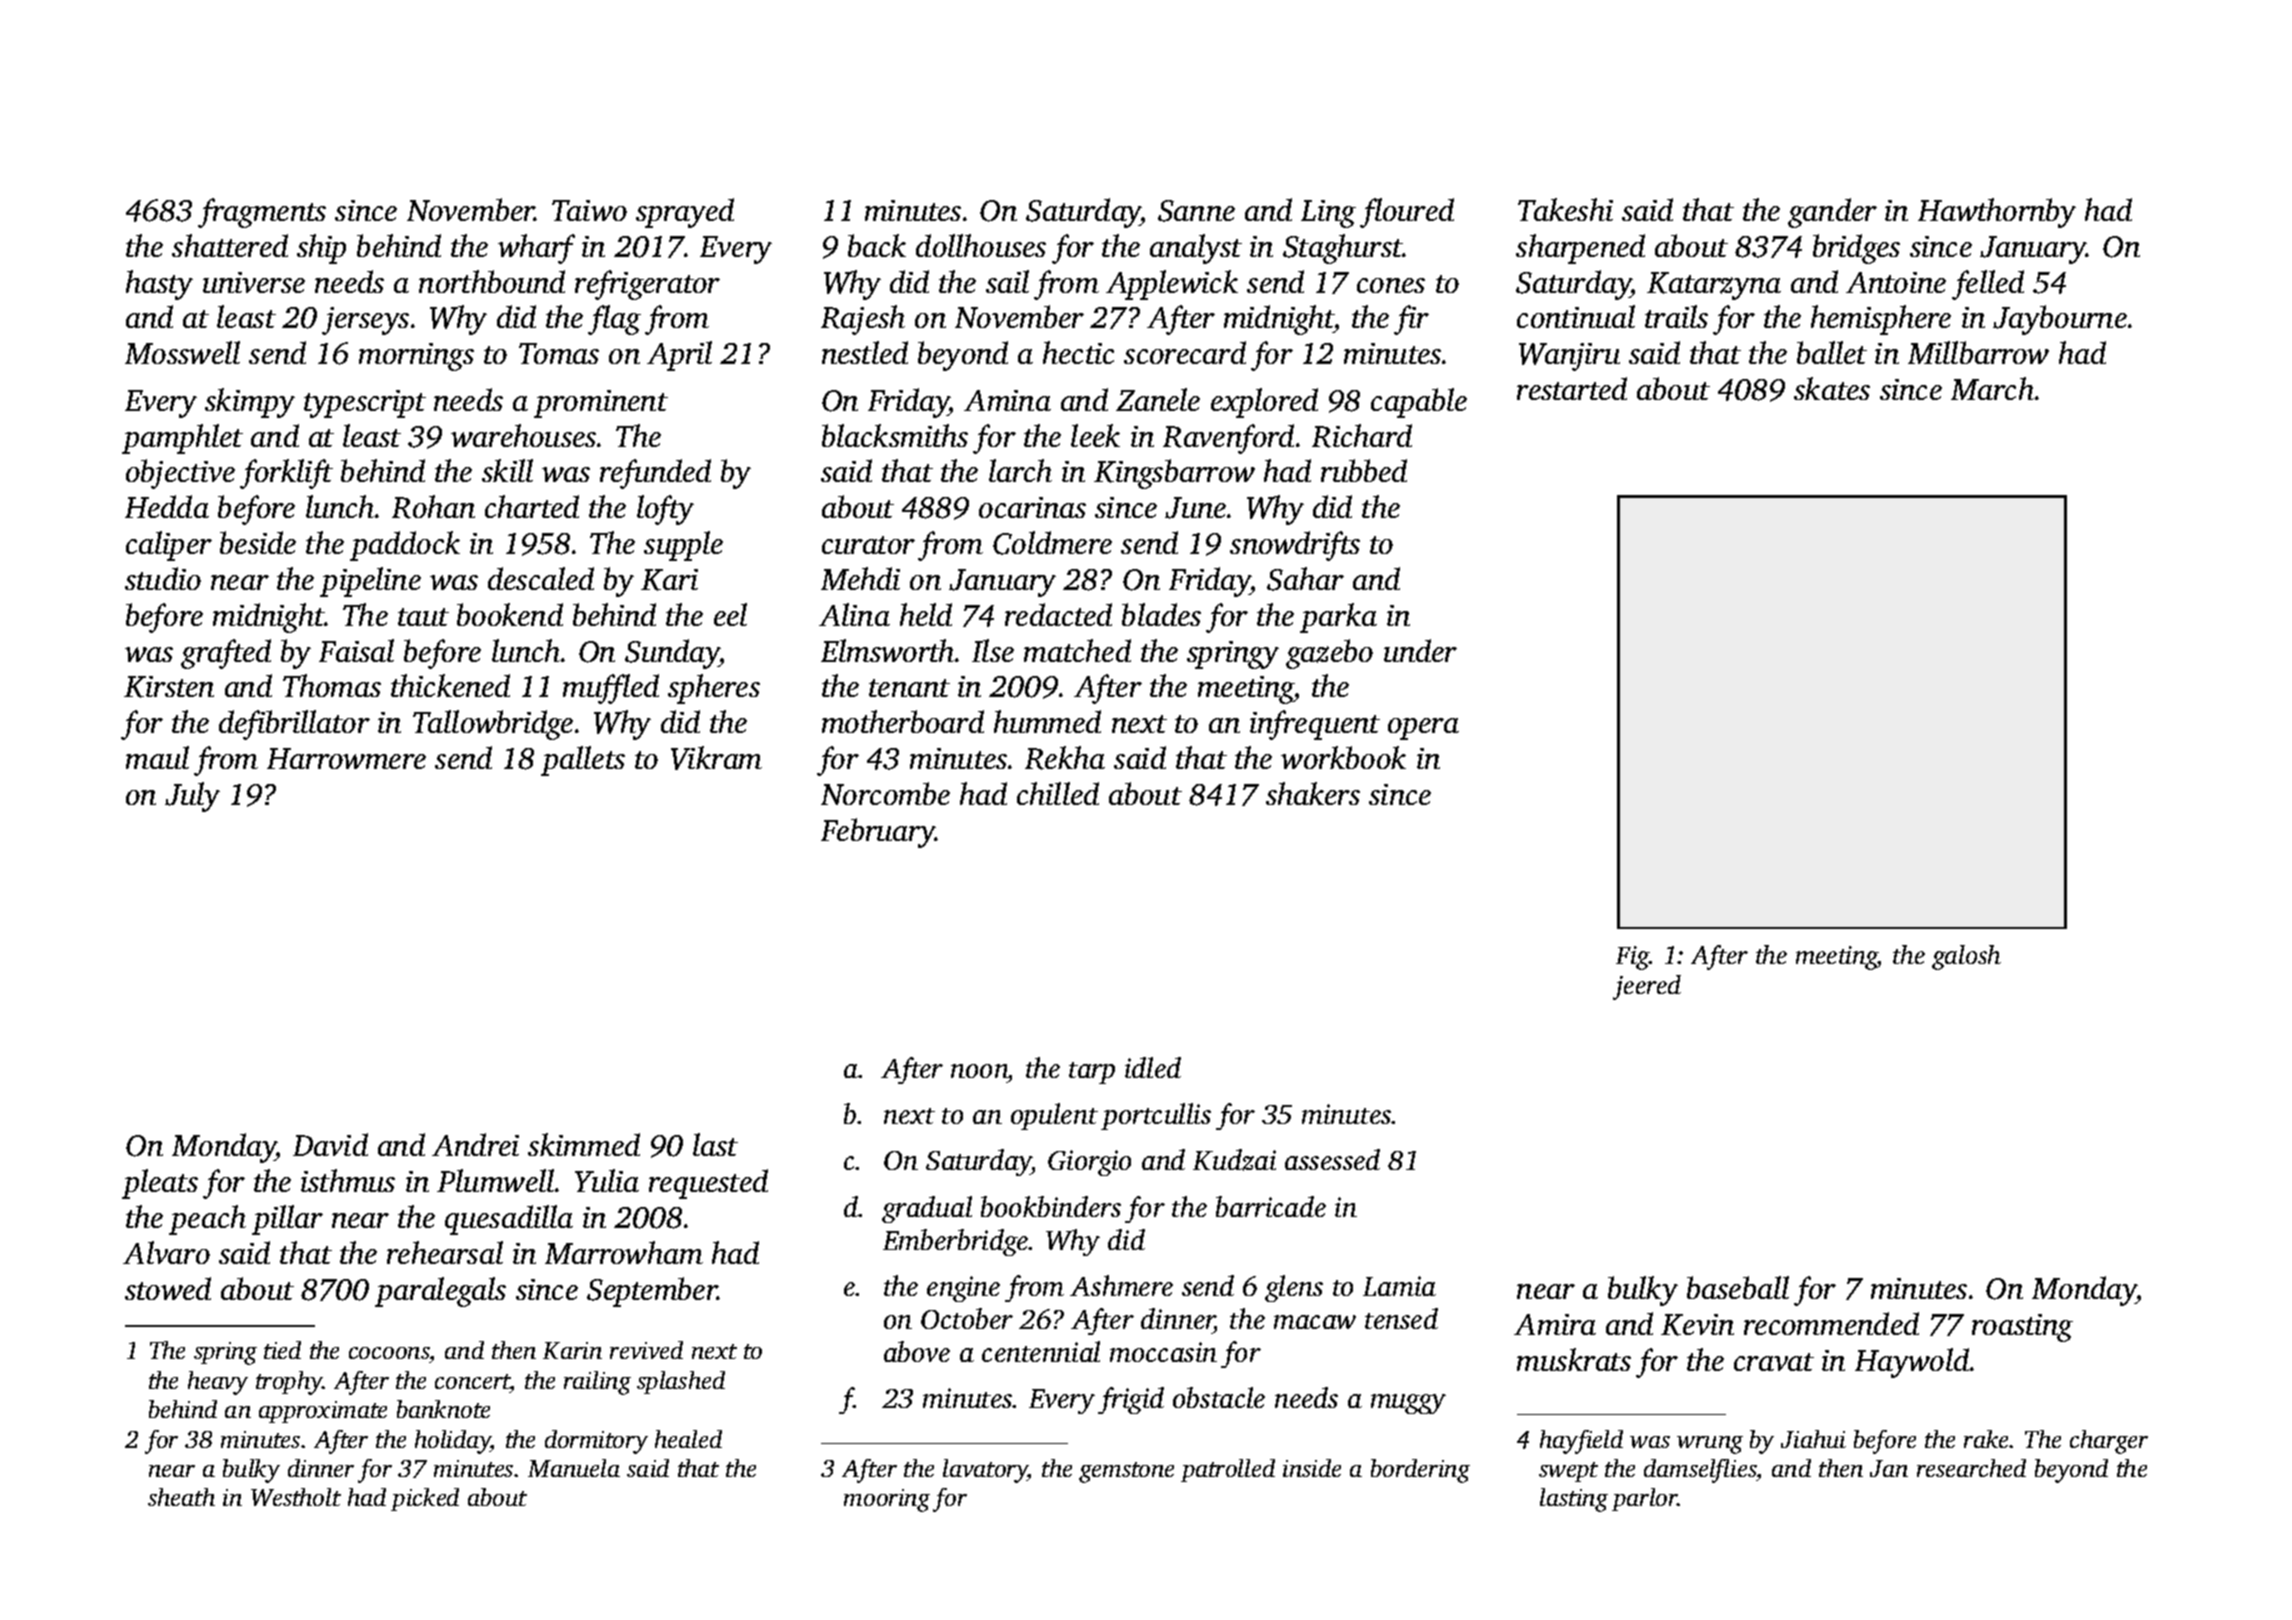  I want to click on Marrowham, so click(624, 1252).
